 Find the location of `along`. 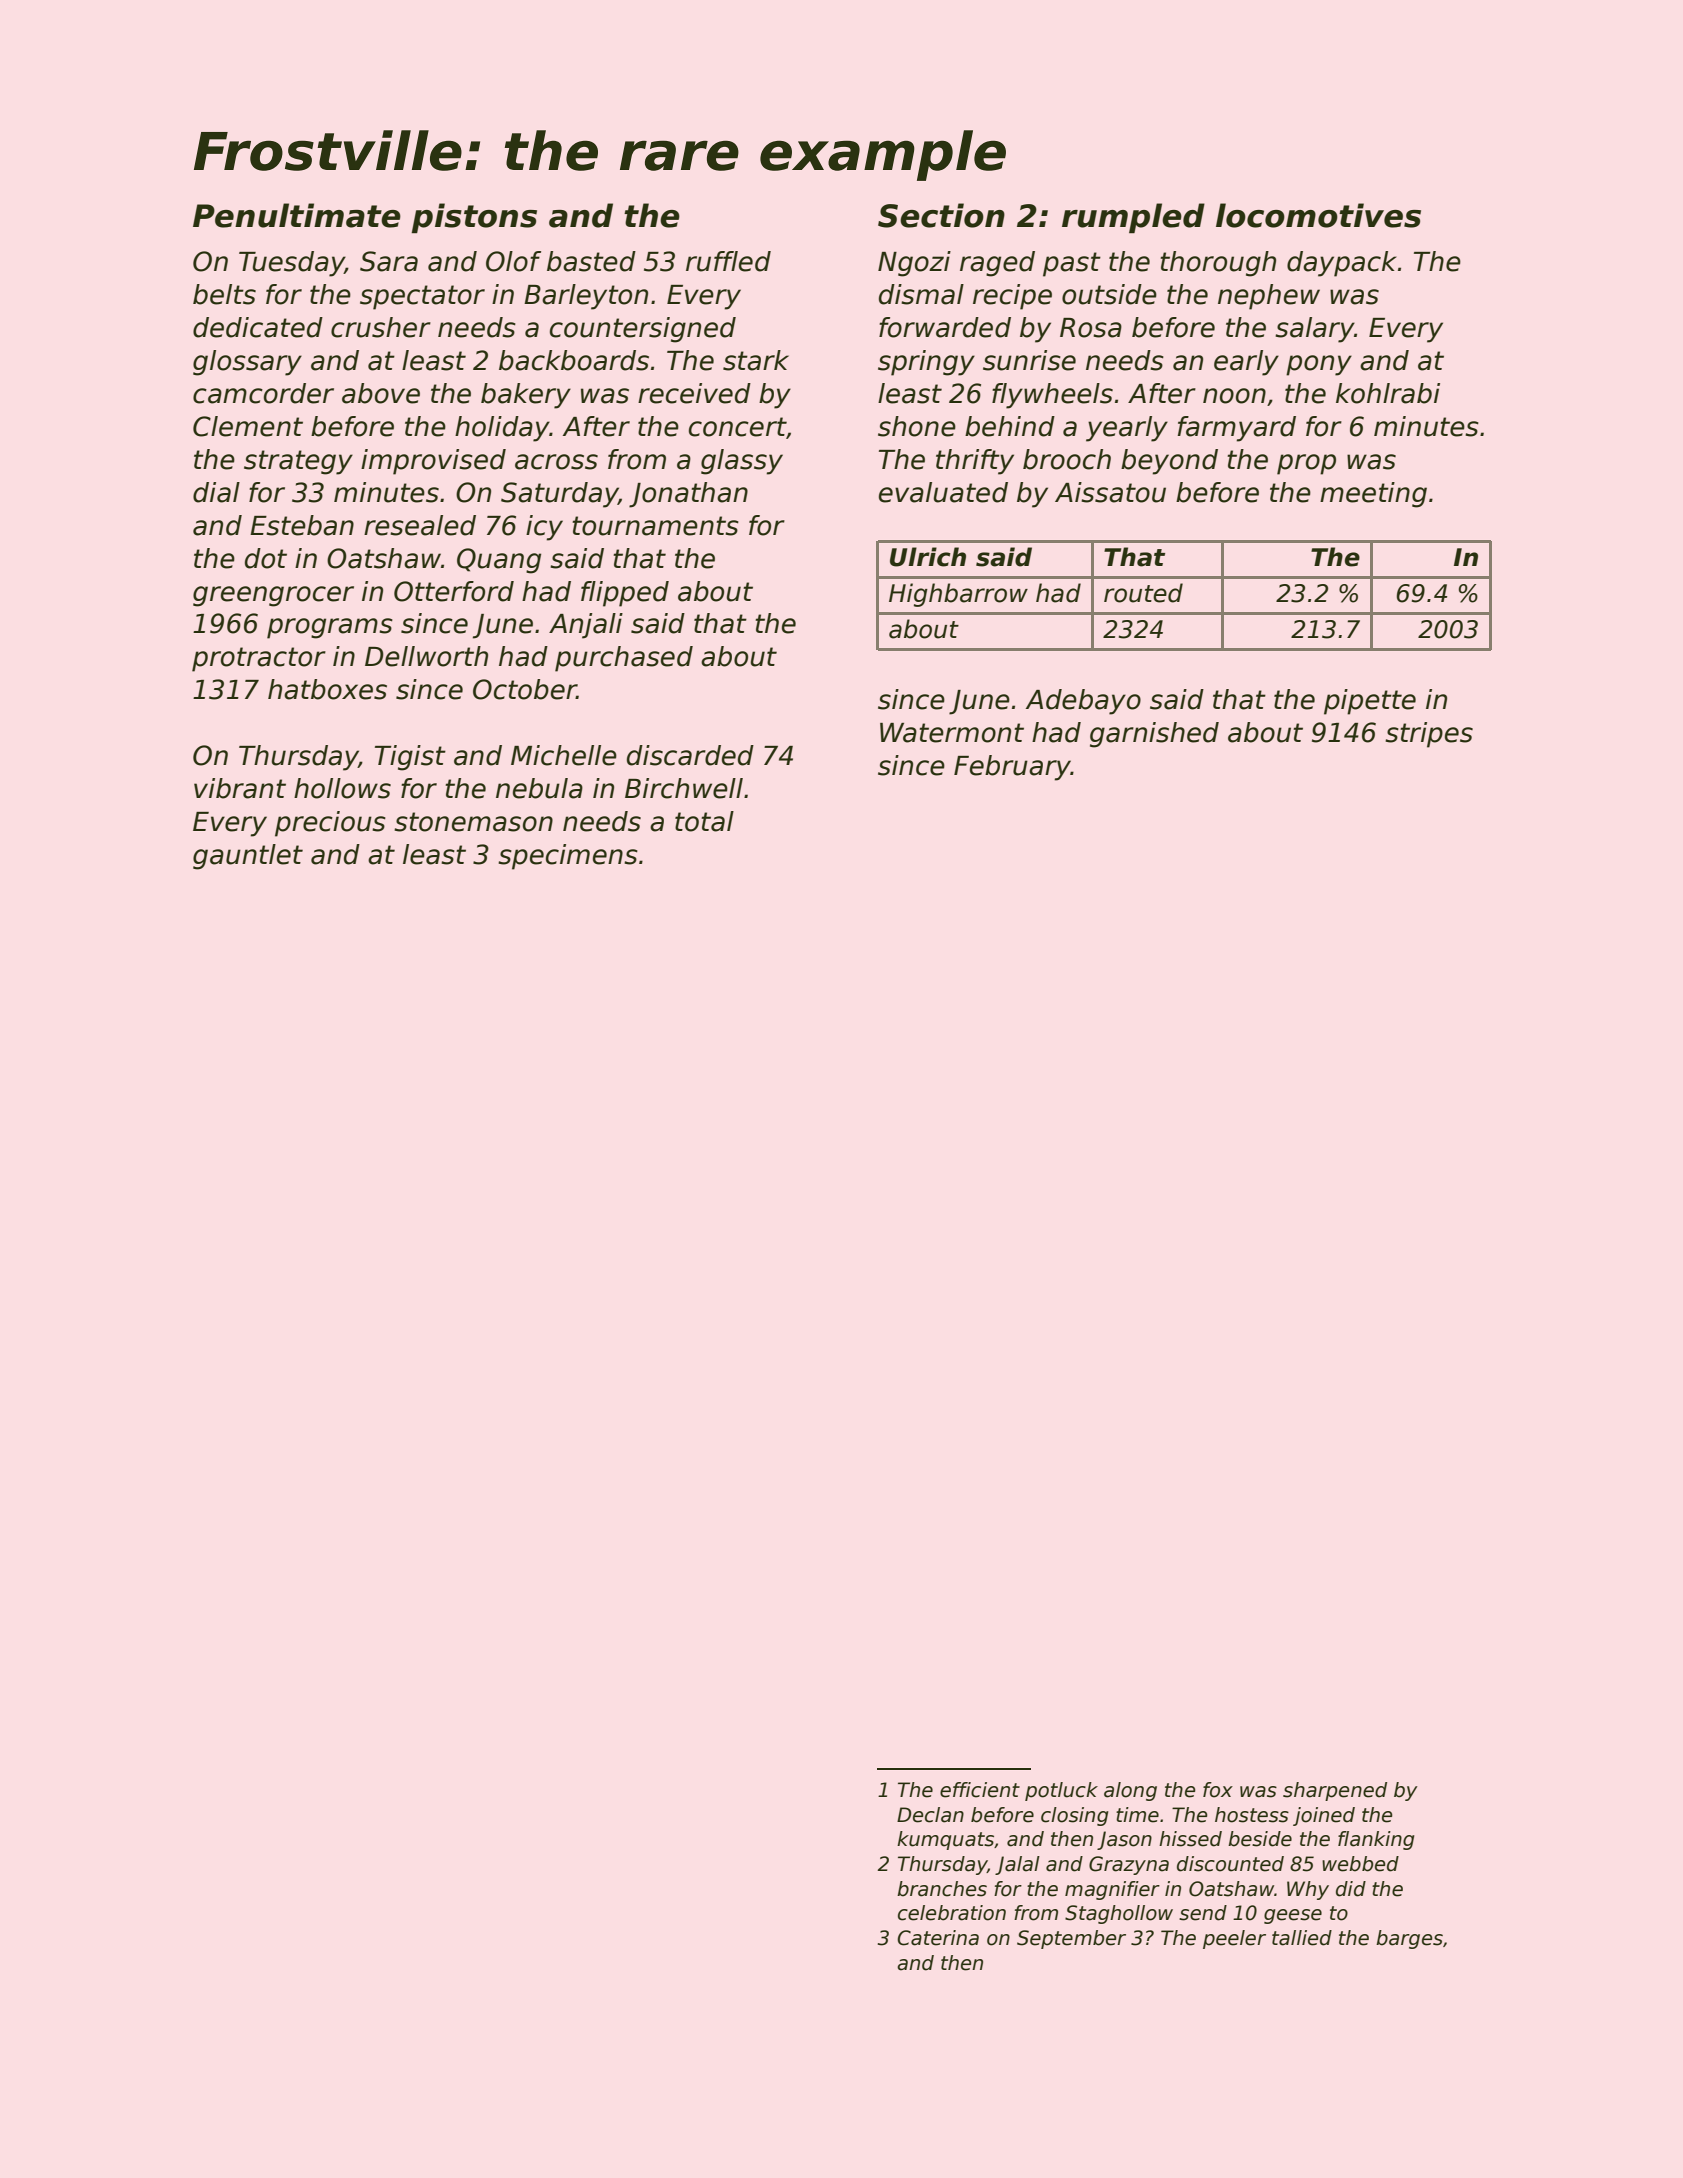

along is located at coordinates (1130, 1791).
